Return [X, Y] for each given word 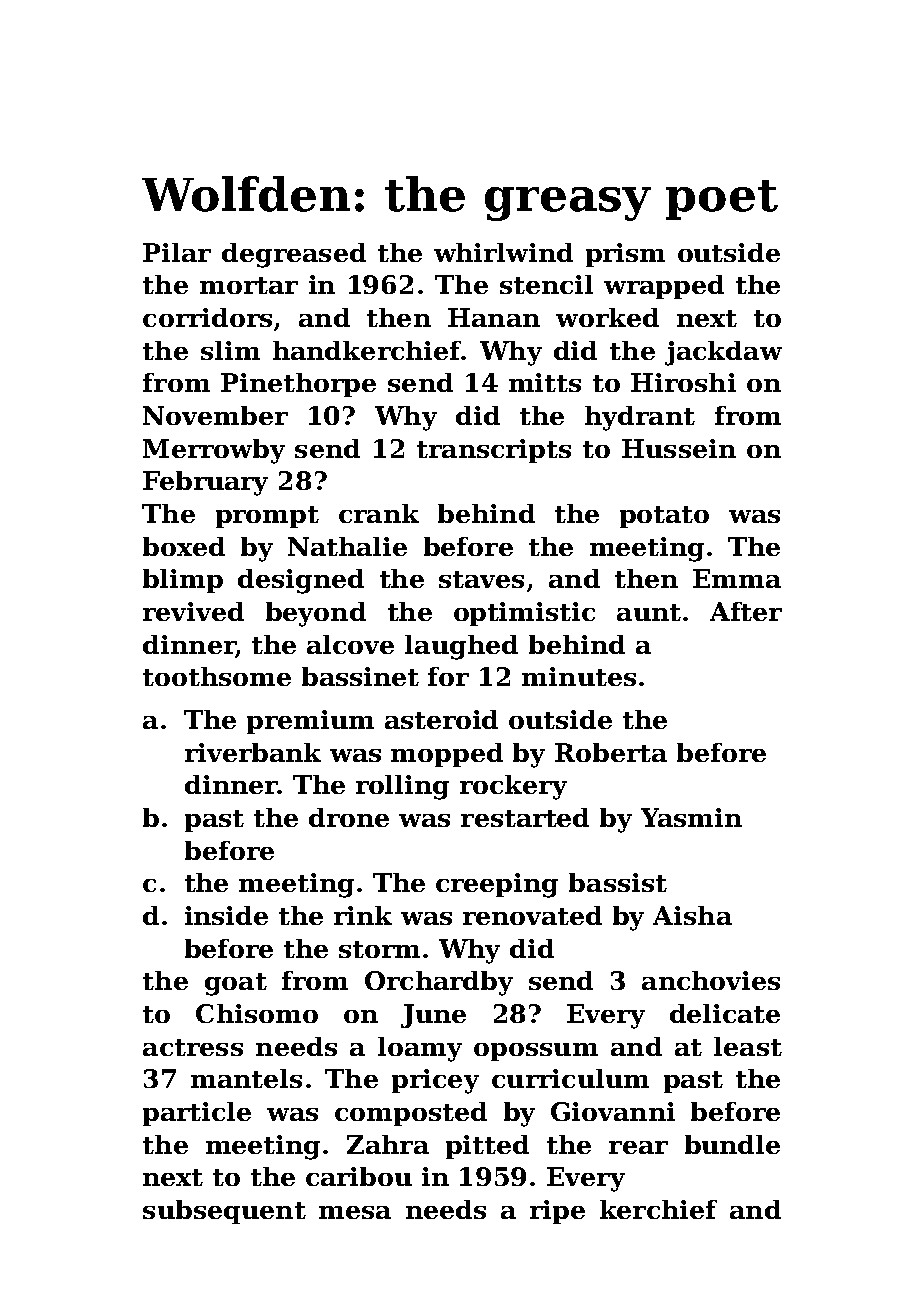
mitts [545, 382]
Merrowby [214, 451]
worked [607, 317]
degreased [294, 255]
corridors [207, 317]
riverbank [253, 752]
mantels [246, 1078]
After [746, 611]
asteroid [441, 719]
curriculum [570, 1078]
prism [625, 255]
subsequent [224, 1212]
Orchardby [439, 983]
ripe [557, 1212]
